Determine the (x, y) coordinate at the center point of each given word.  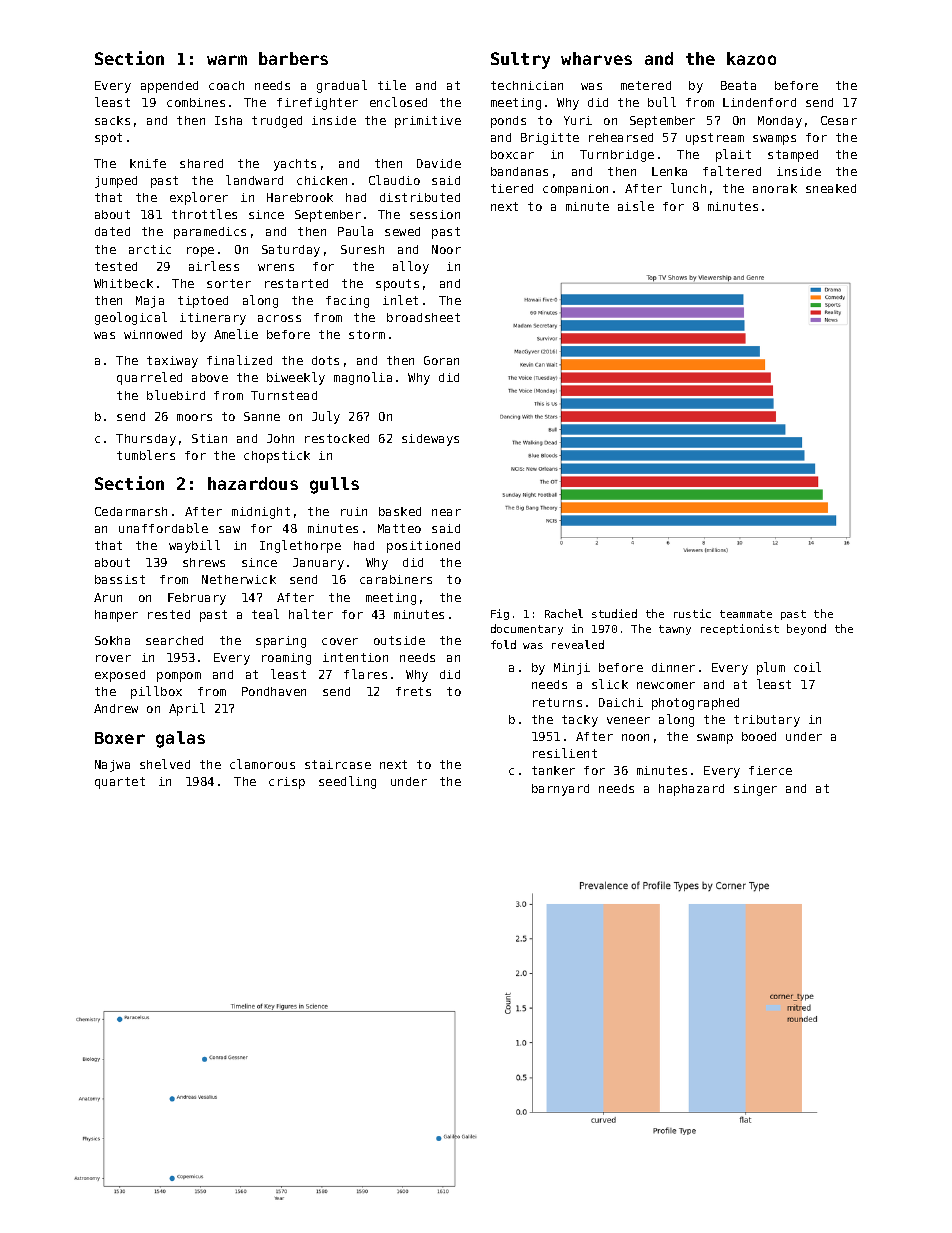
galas (180, 739)
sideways (430, 440)
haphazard (691, 790)
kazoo (751, 58)
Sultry (520, 60)
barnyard (560, 790)
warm (227, 60)
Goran (441, 360)
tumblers (146, 455)
